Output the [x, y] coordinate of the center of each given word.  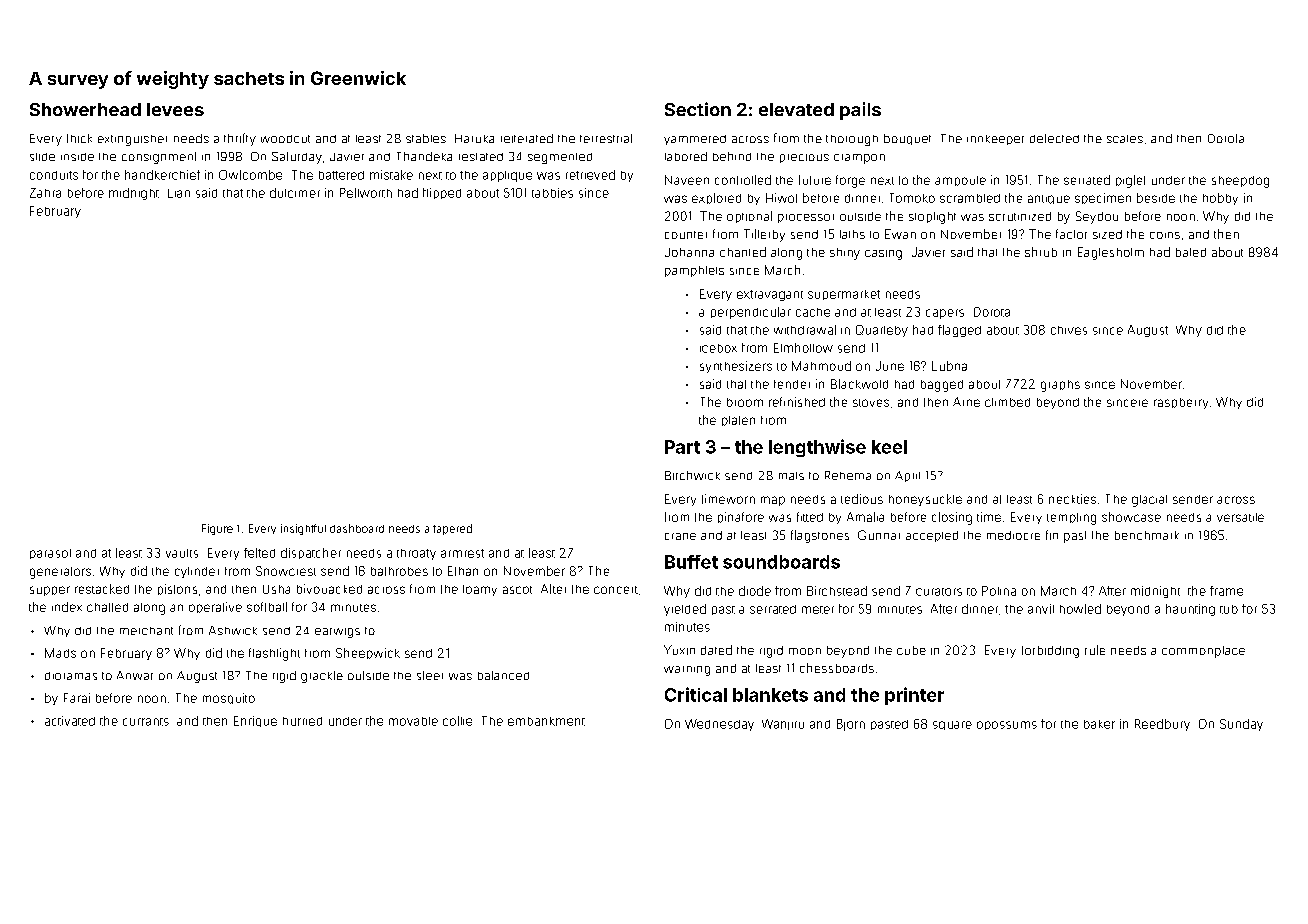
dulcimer [295, 193]
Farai [77, 698]
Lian [179, 193]
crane [680, 536]
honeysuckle [925, 500]
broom [745, 402]
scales [1125, 139]
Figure [217, 529]
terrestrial [606, 138]
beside [1156, 198]
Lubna [949, 366]
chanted [743, 252]
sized [1107, 234]
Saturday [297, 158]
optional [749, 217]
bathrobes [399, 571]
